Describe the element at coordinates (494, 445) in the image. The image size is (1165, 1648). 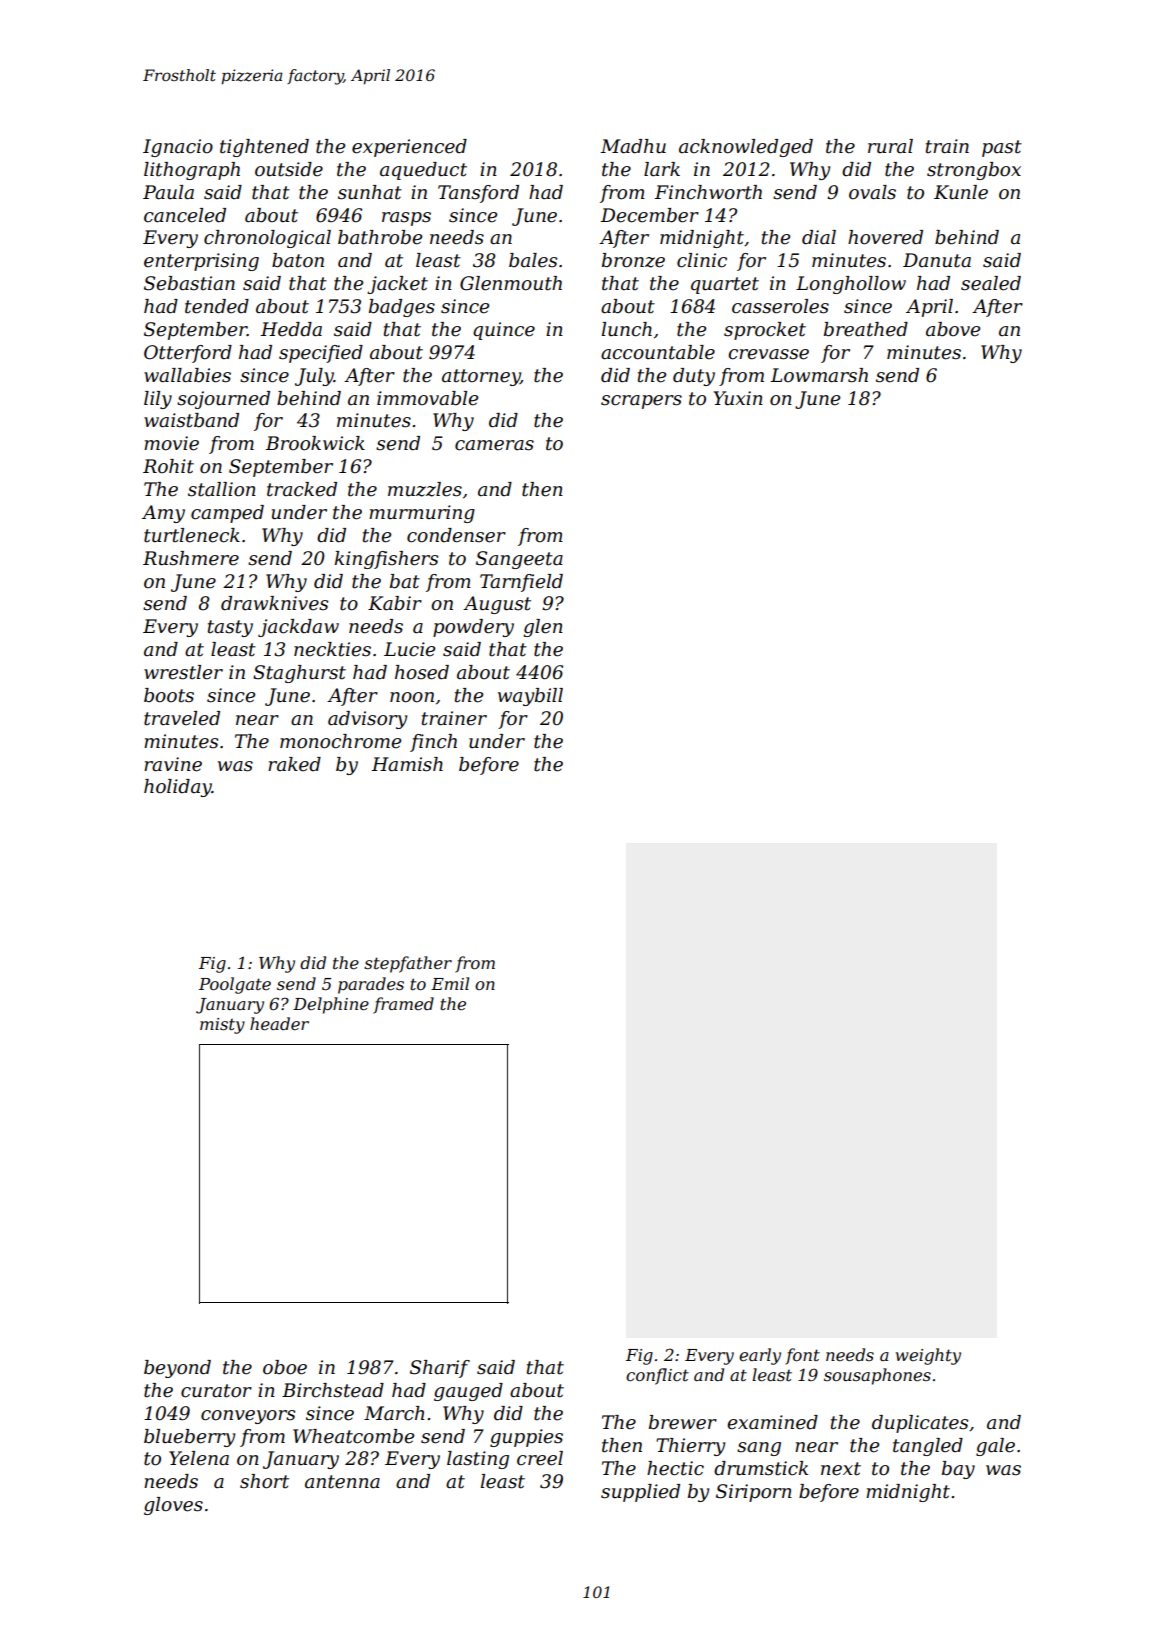
I see `cameras` at that location.
